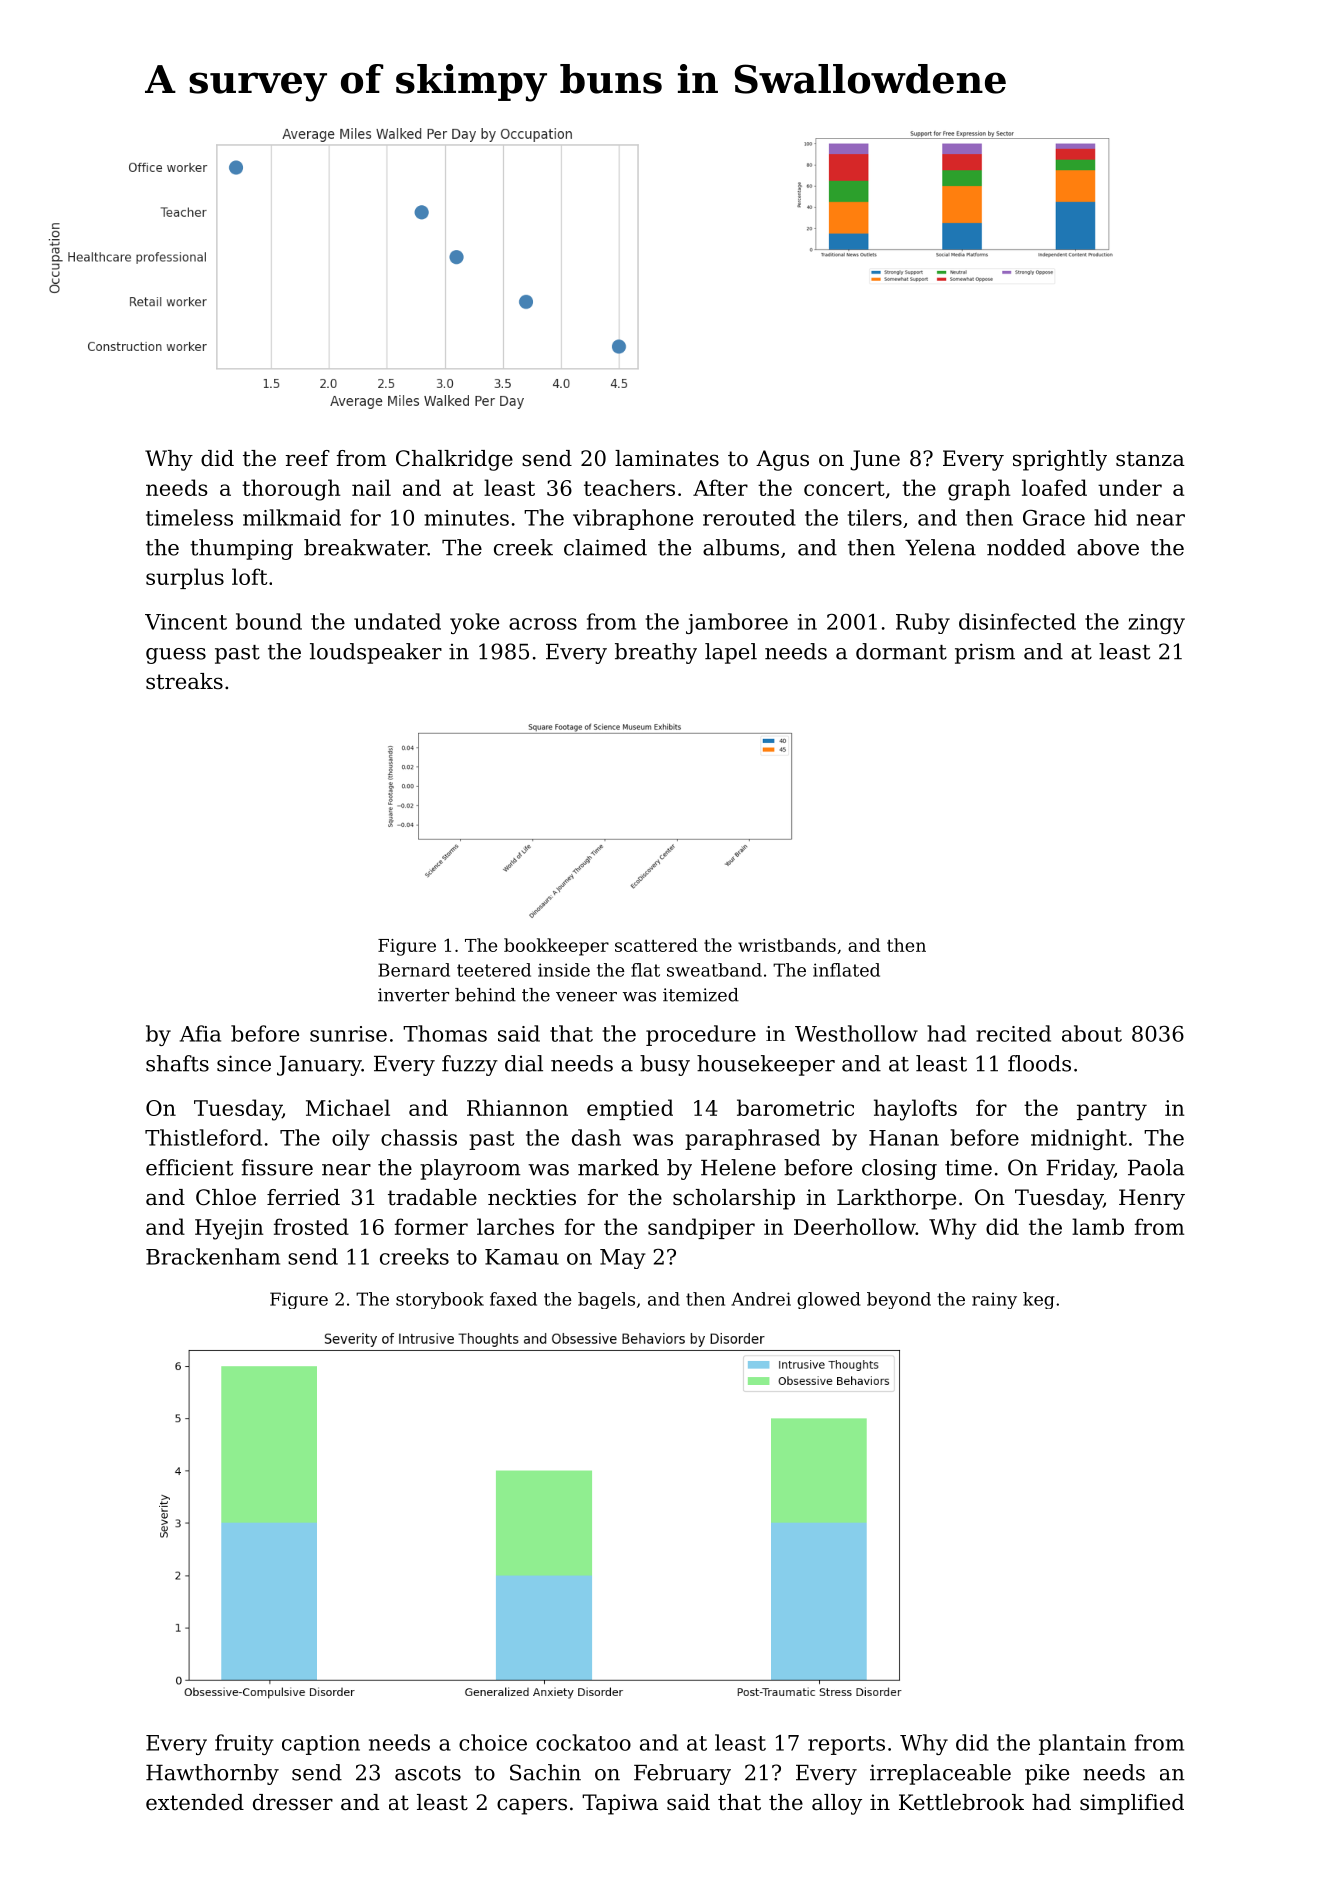  Describe the element at coordinates (1039, 1300) in the screenshot. I see `keg` at that location.
